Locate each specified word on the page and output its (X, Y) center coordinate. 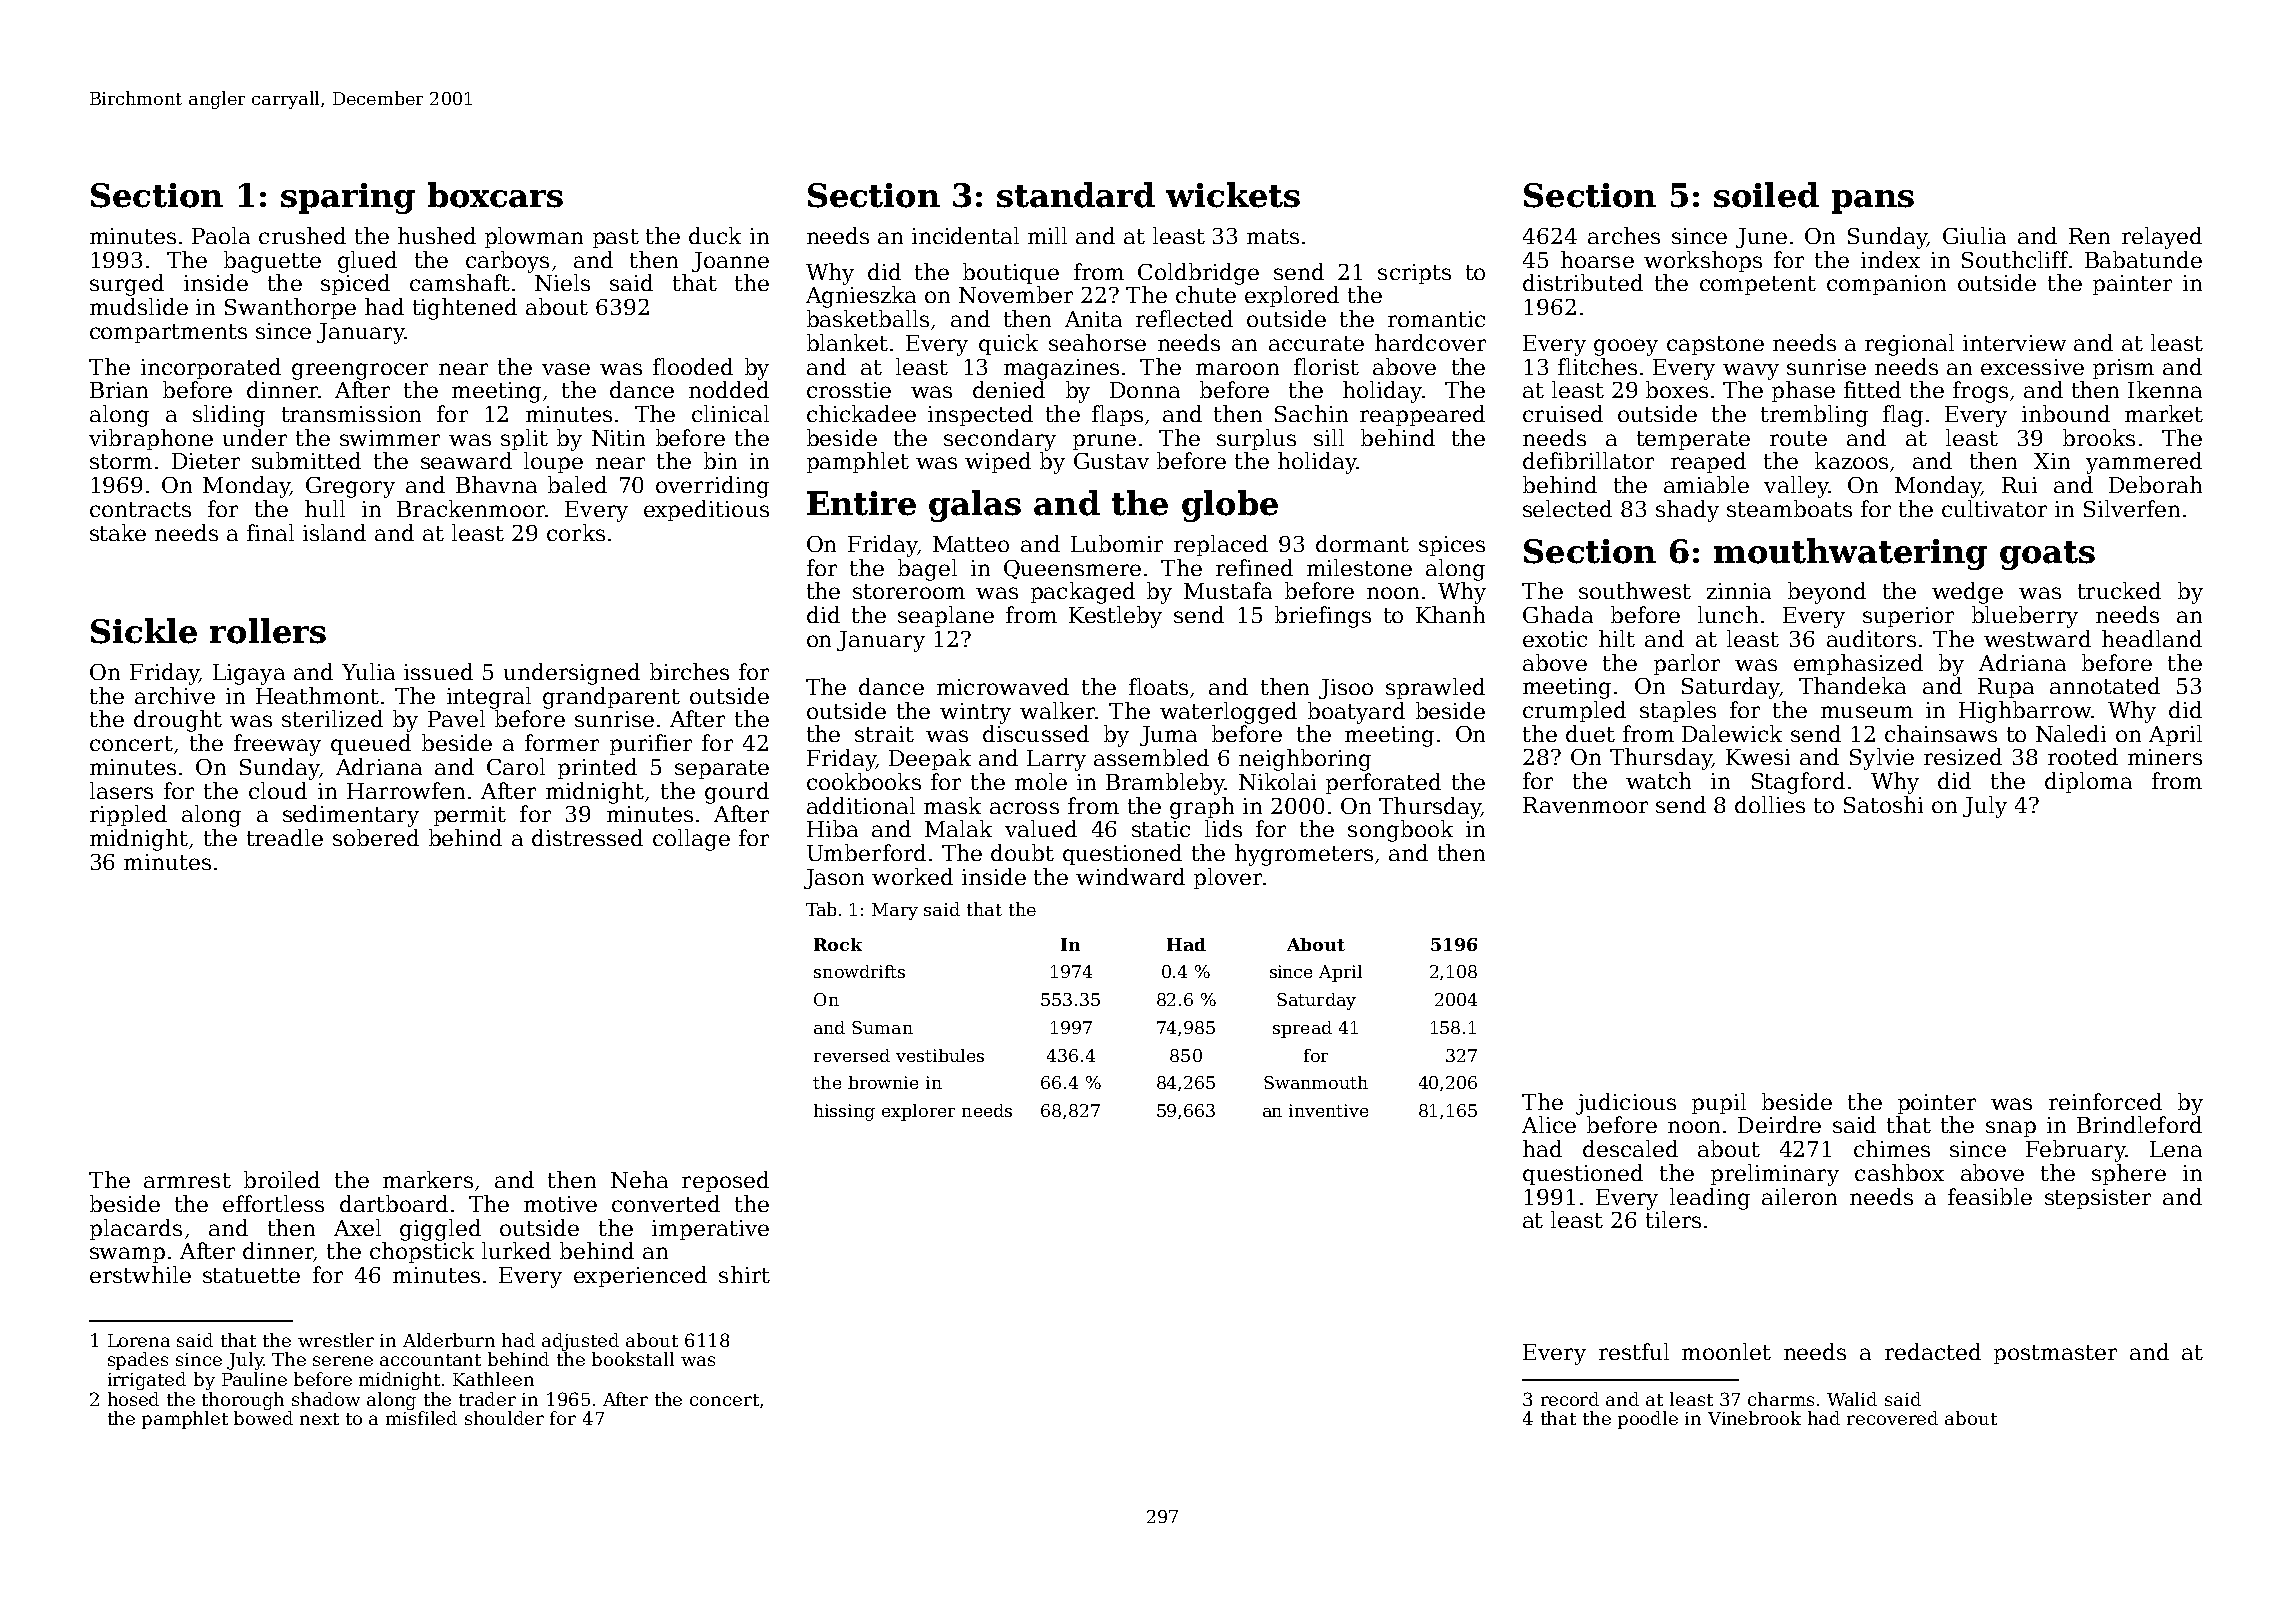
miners (2165, 757)
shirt (744, 1274)
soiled (1766, 195)
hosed (133, 1399)
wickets (1233, 195)
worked (912, 876)
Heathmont (317, 695)
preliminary (1775, 1175)
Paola (221, 235)
